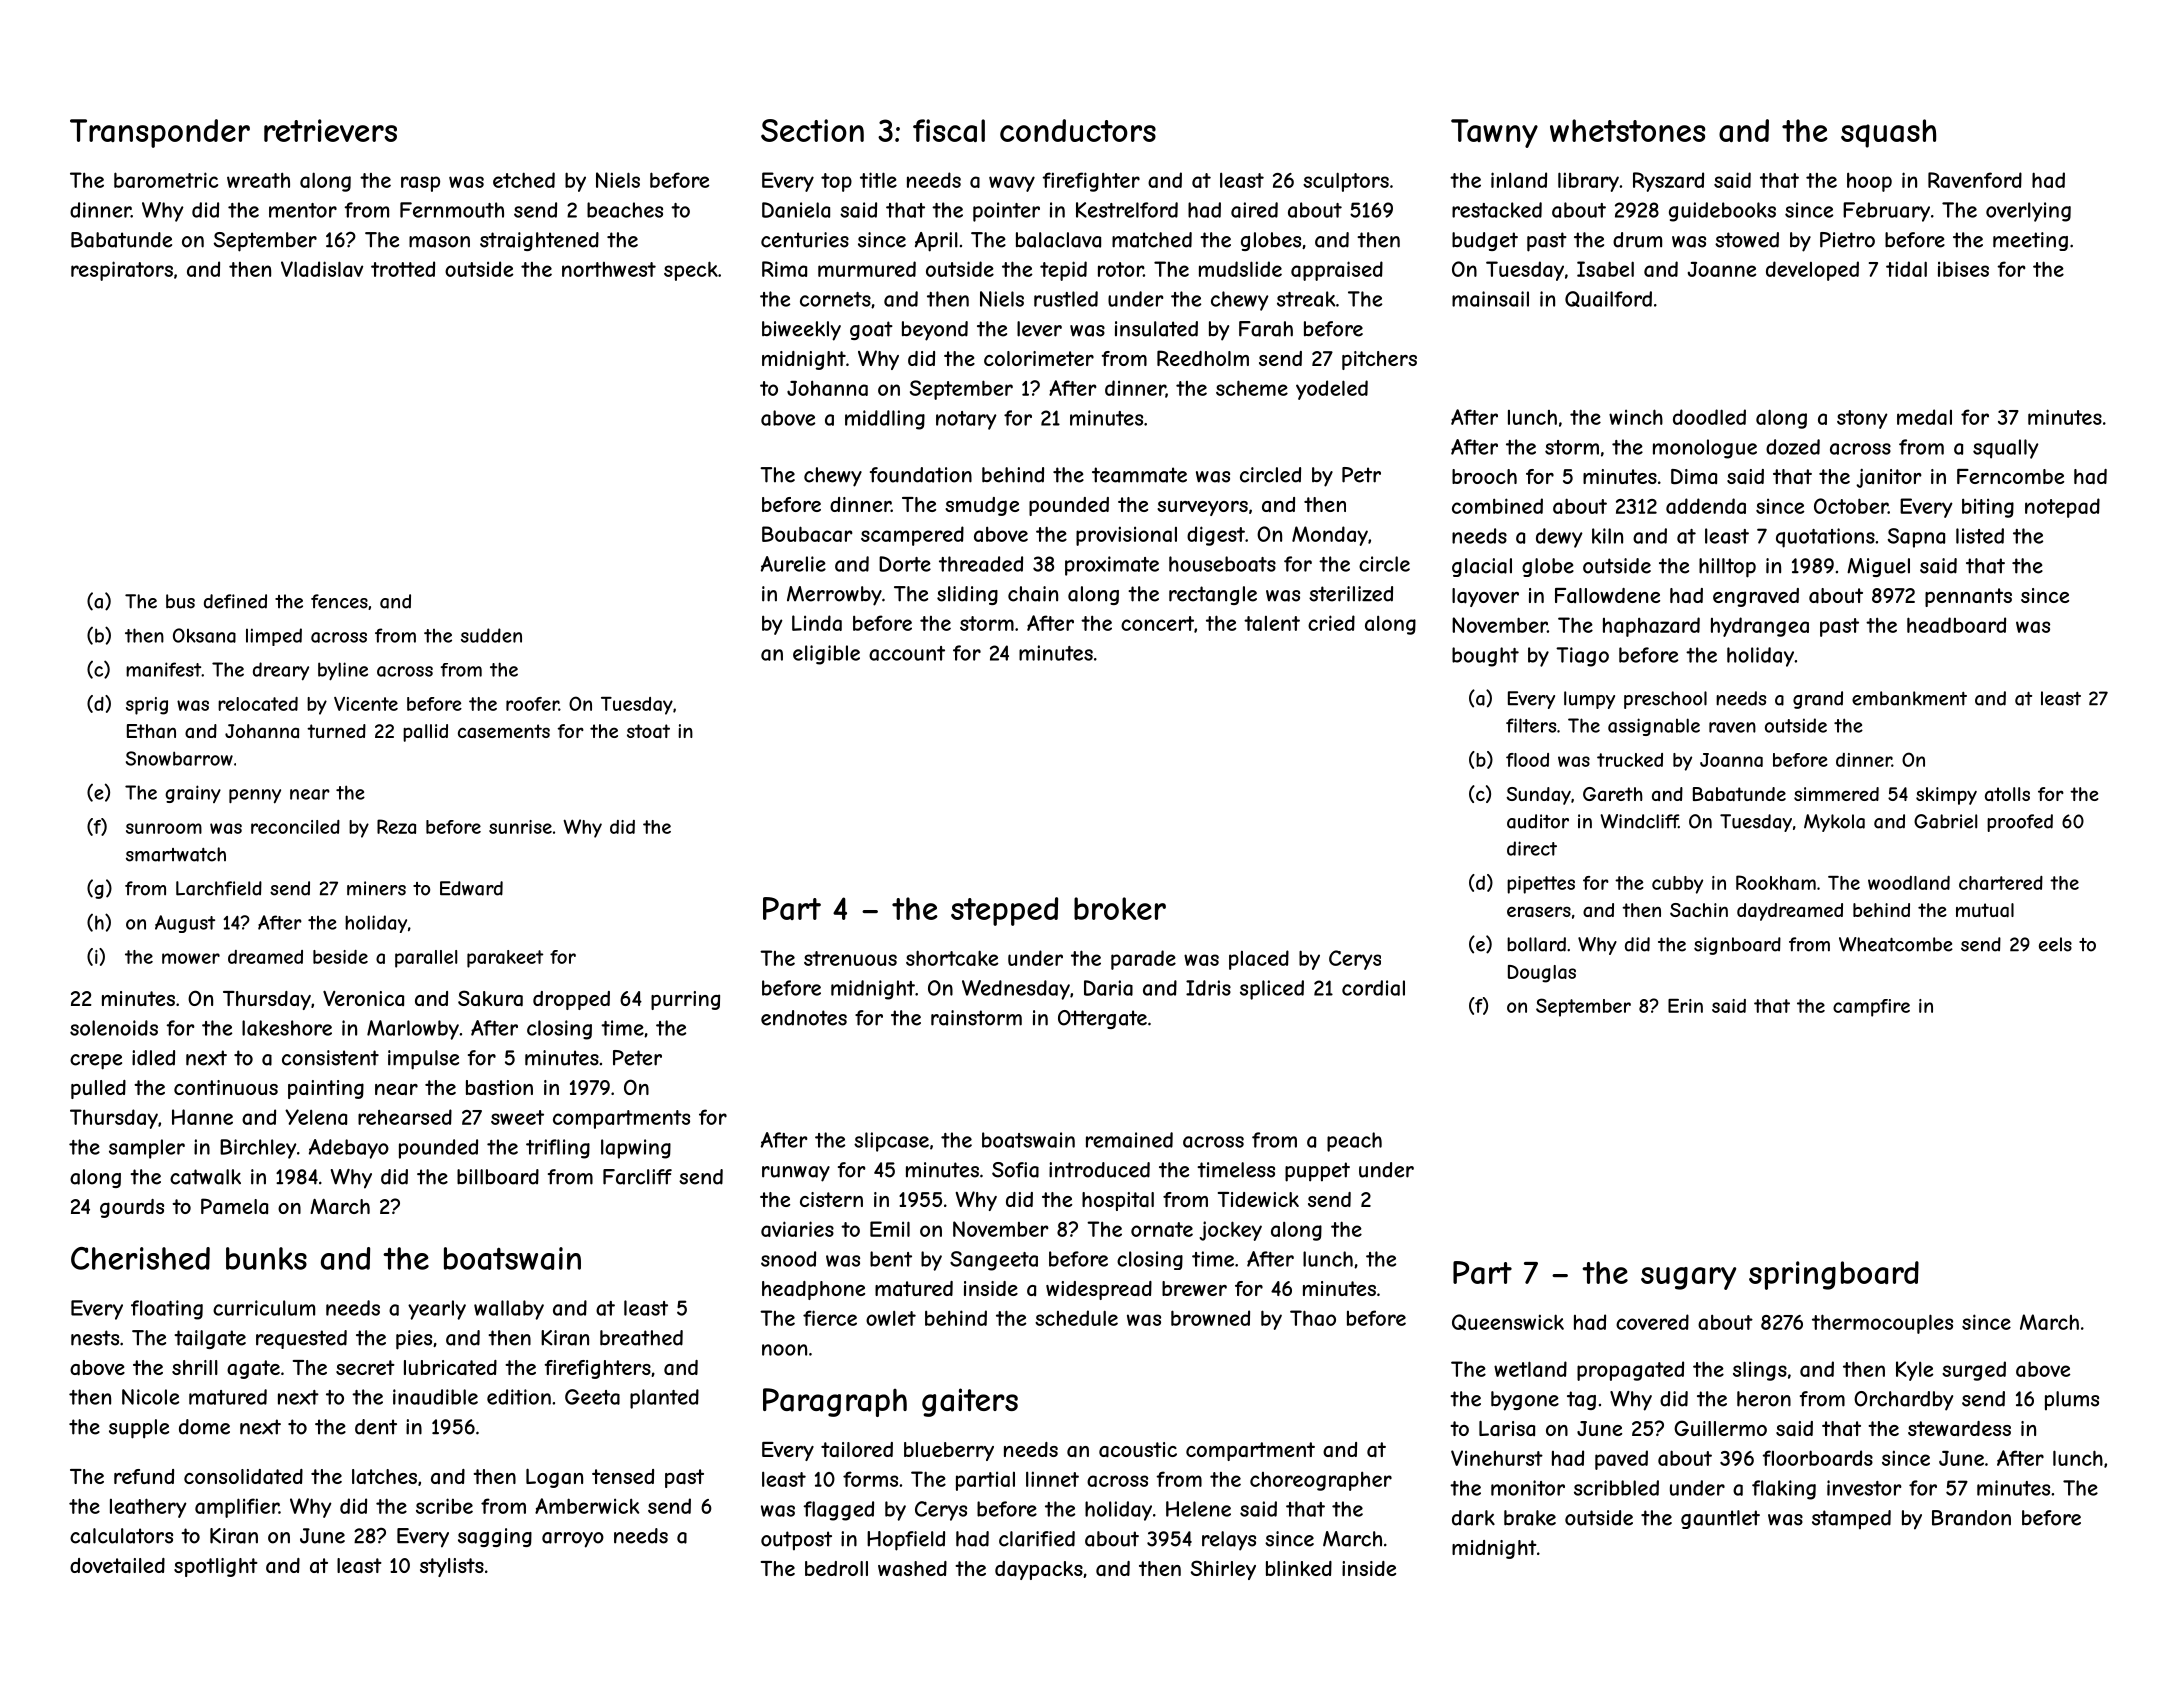  I want to click on placed, so click(1259, 960).
